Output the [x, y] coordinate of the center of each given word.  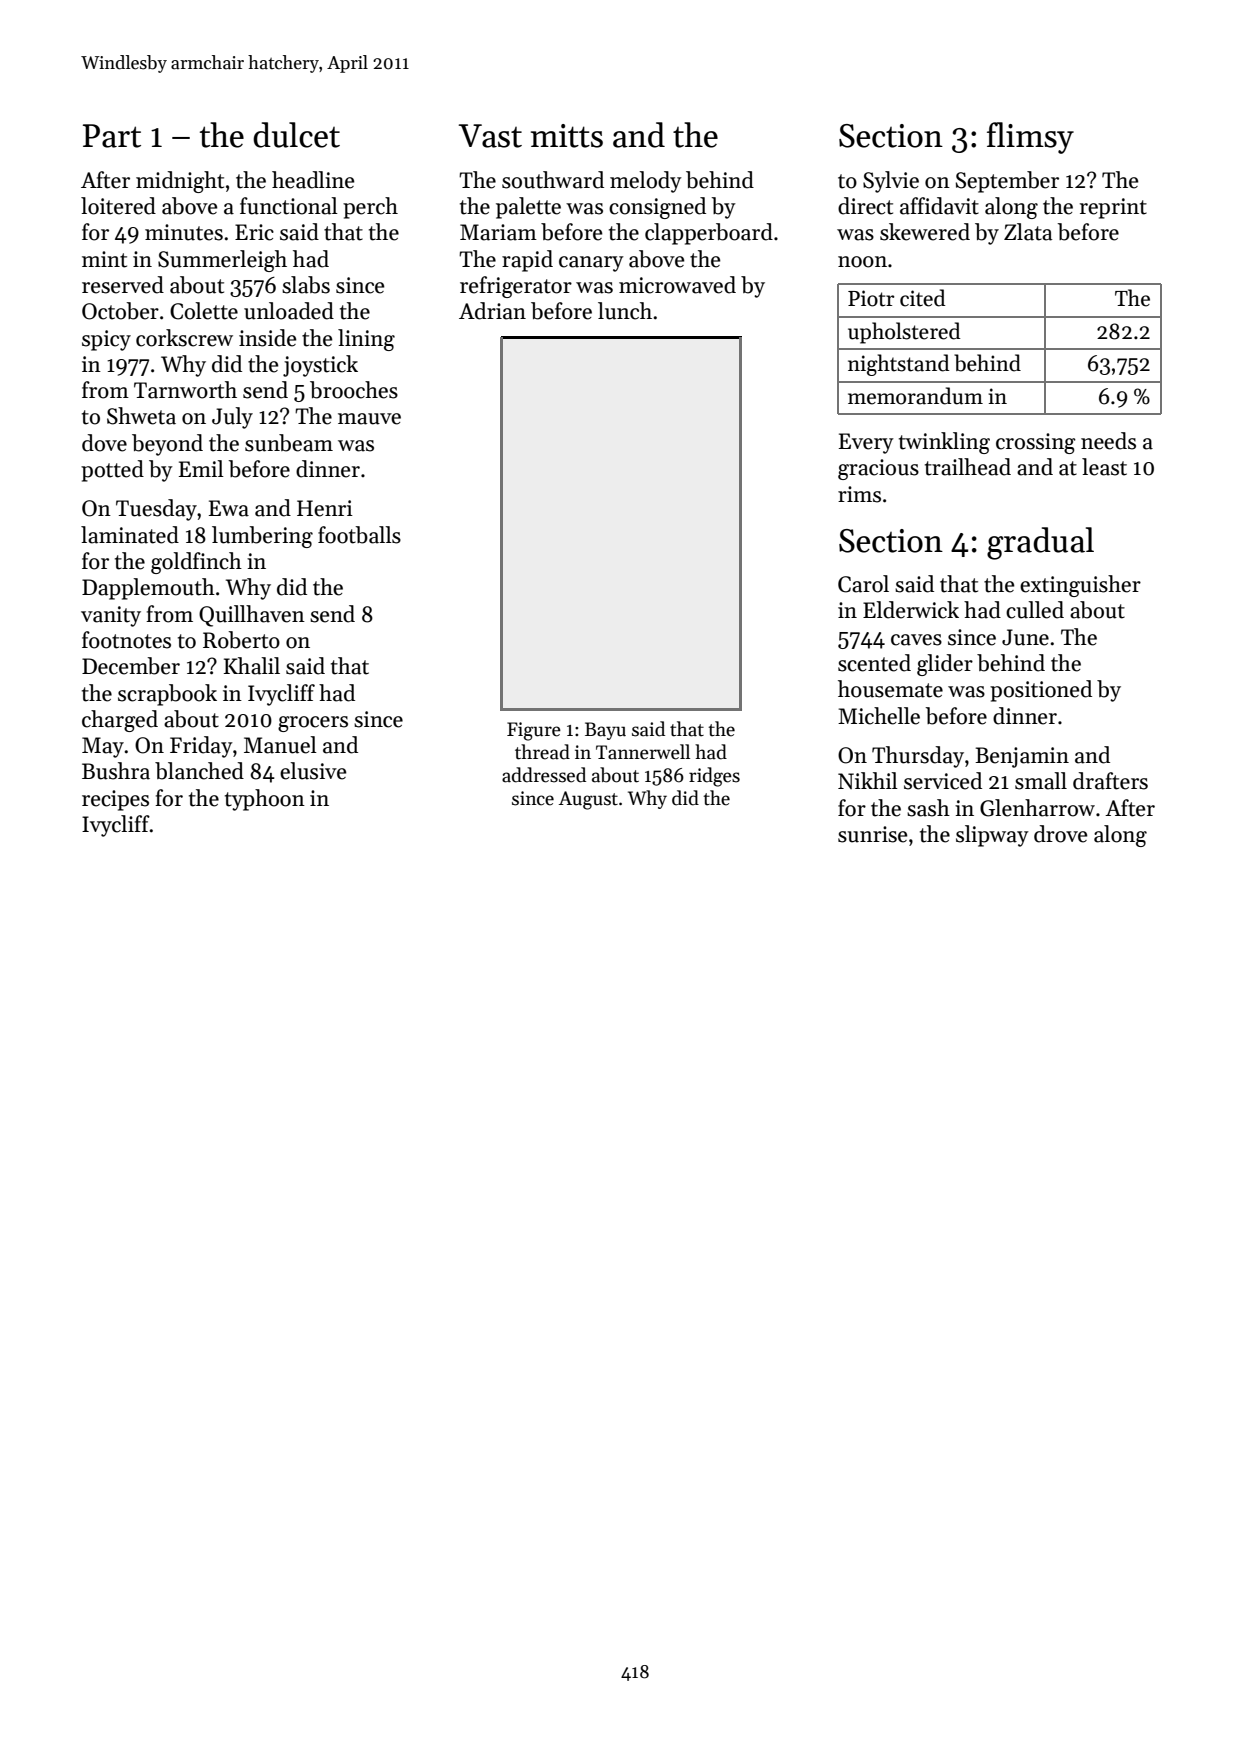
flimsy [1030, 138]
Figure [534, 731]
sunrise [872, 834]
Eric [254, 232]
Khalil [252, 666]
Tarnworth [185, 390]
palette [528, 208]
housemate [890, 689]
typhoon [265, 800]
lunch [625, 311]
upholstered [904, 333]
